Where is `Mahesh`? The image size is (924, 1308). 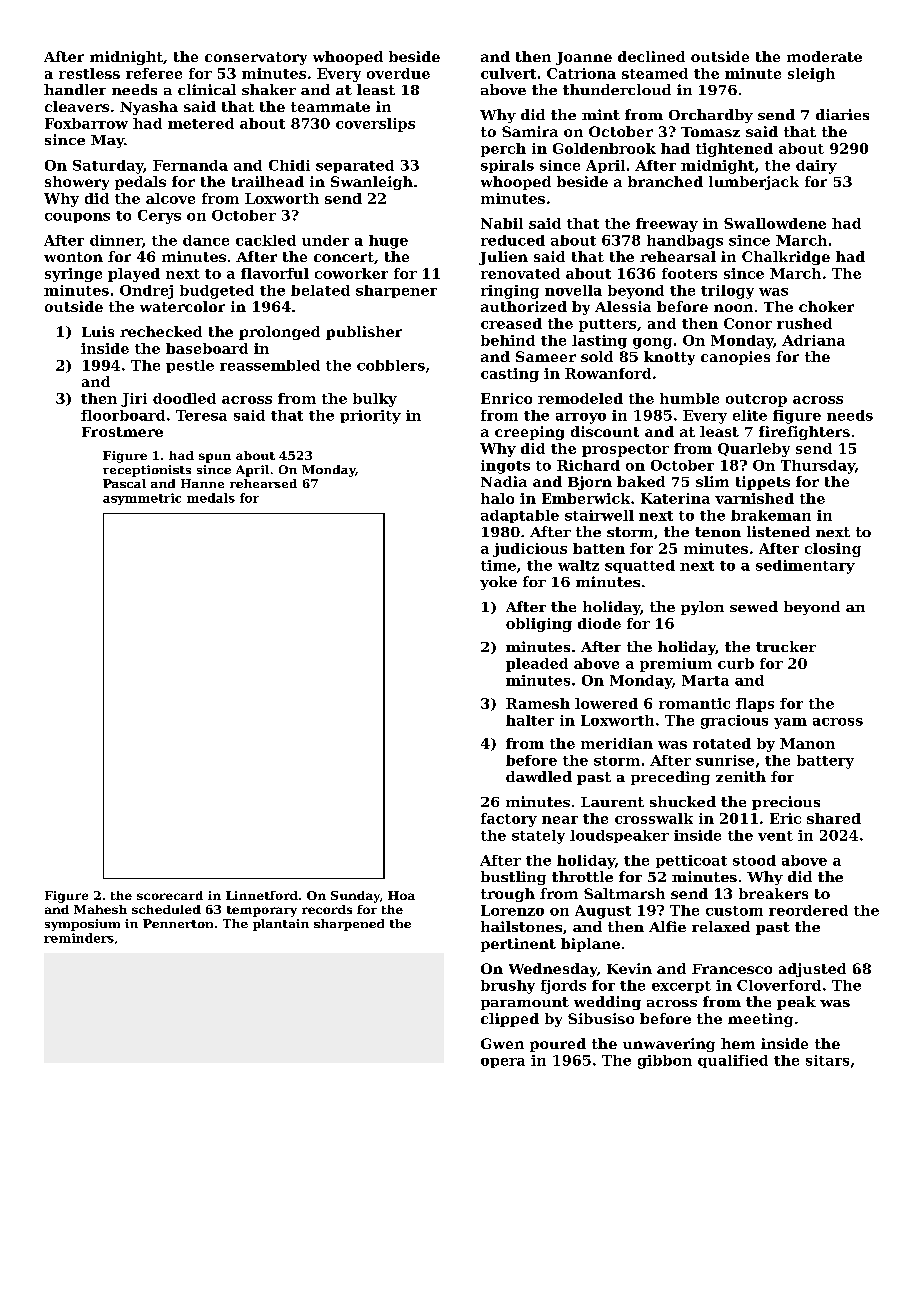
Mahesh is located at coordinates (100, 909).
